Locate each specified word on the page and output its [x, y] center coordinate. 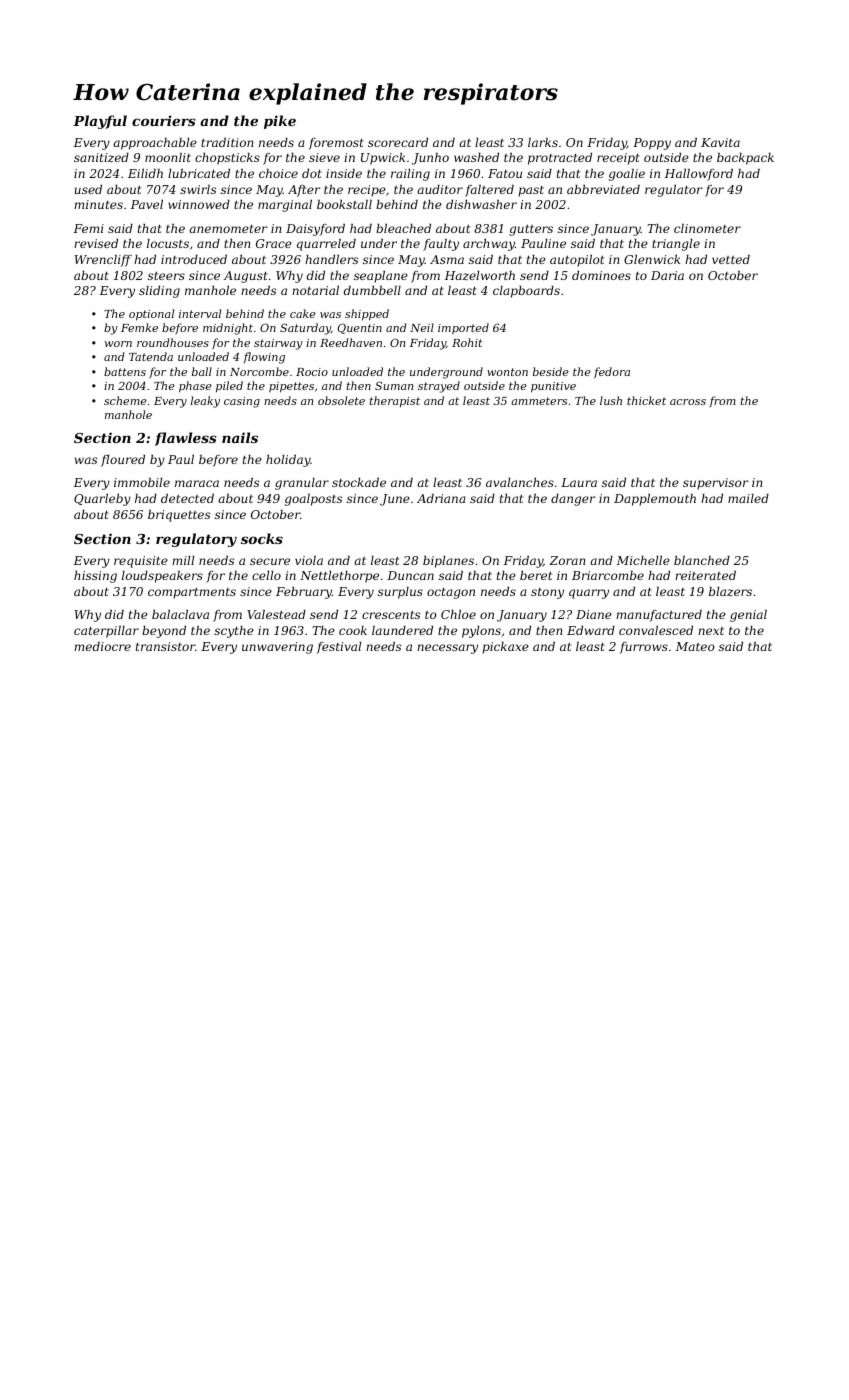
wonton [507, 372]
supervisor [715, 484]
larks [543, 142]
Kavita [720, 142]
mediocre [102, 646]
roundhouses [173, 342]
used [88, 189]
